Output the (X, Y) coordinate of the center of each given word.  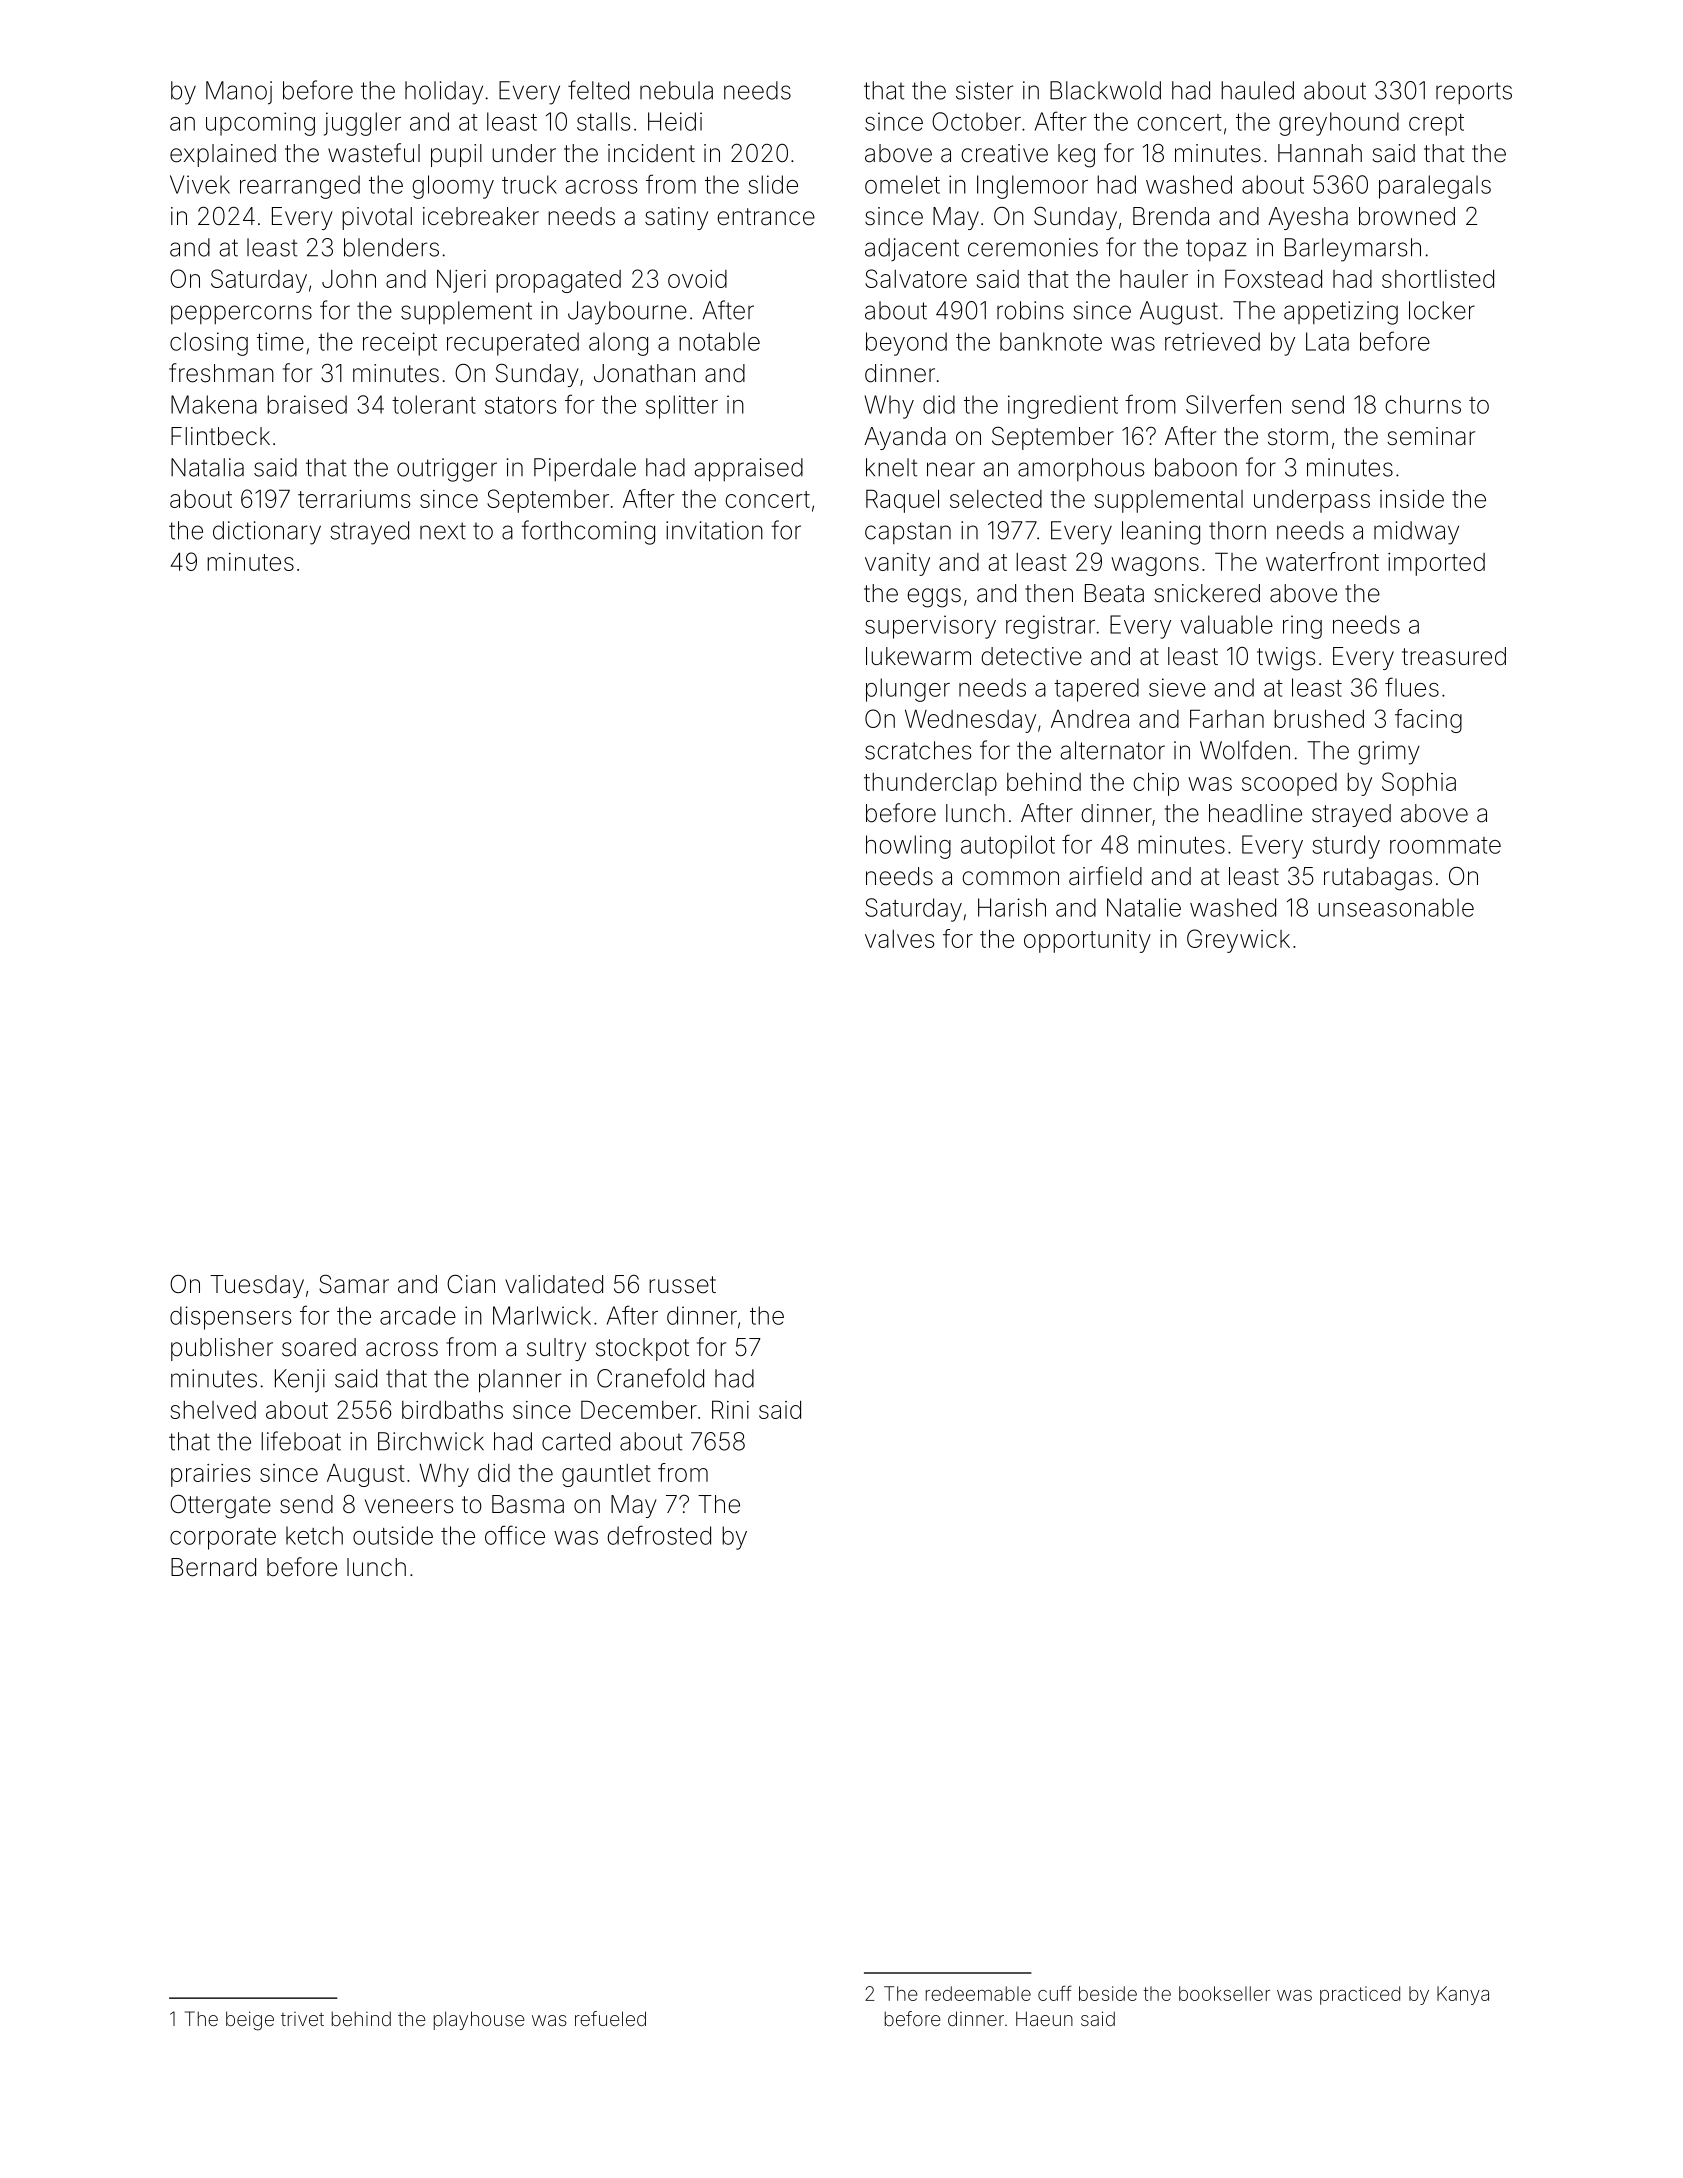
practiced (1360, 1995)
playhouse (479, 2020)
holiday (444, 93)
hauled (1257, 90)
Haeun (1044, 2018)
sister (984, 90)
